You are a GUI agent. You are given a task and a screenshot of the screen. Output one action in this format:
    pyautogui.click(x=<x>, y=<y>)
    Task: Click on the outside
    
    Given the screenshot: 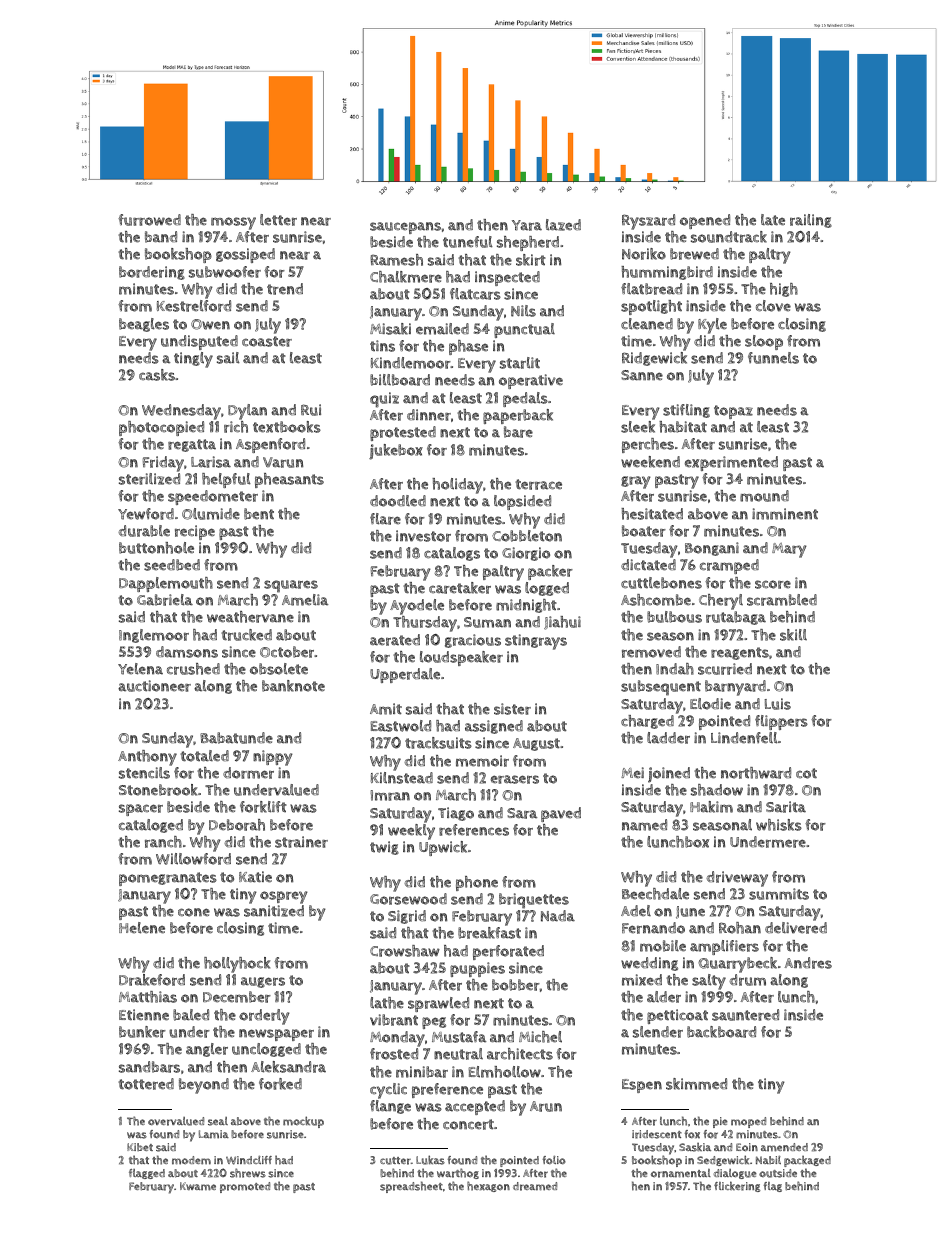 What is the action you would take?
    pyautogui.click(x=778, y=1173)
